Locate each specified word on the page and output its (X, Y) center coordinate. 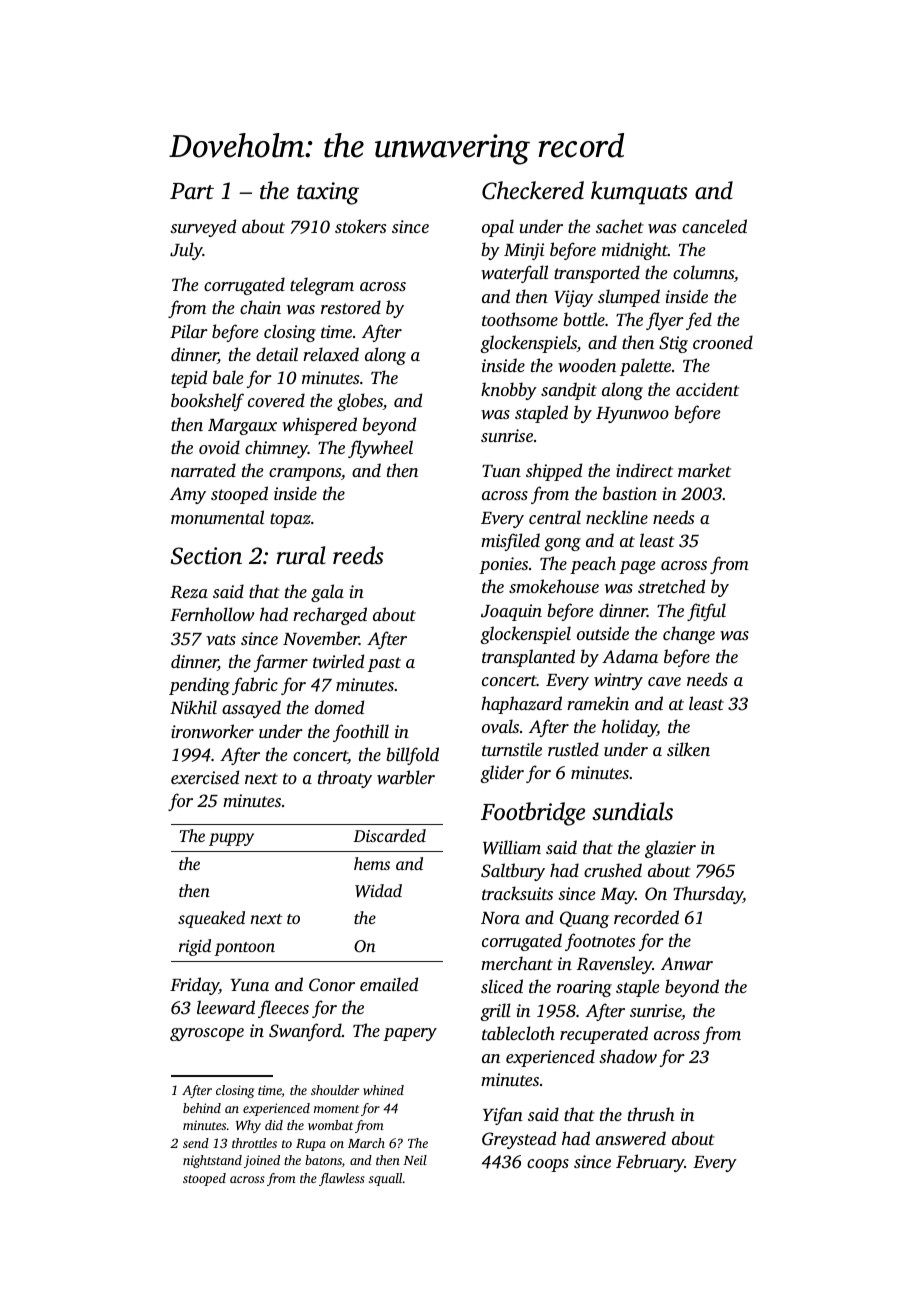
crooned (723, 342)
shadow (628, 1056)
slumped (629, 298)
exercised (205, 777)
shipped (554, 472)
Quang (584, 919)
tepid (189, 379)
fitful (706, 612)
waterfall (514, 274)
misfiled (510, 542)
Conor (332, 985)
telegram (322, 286)
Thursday (708, 895)
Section (206, 556)
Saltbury (513, 872)
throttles (254, 1143)
